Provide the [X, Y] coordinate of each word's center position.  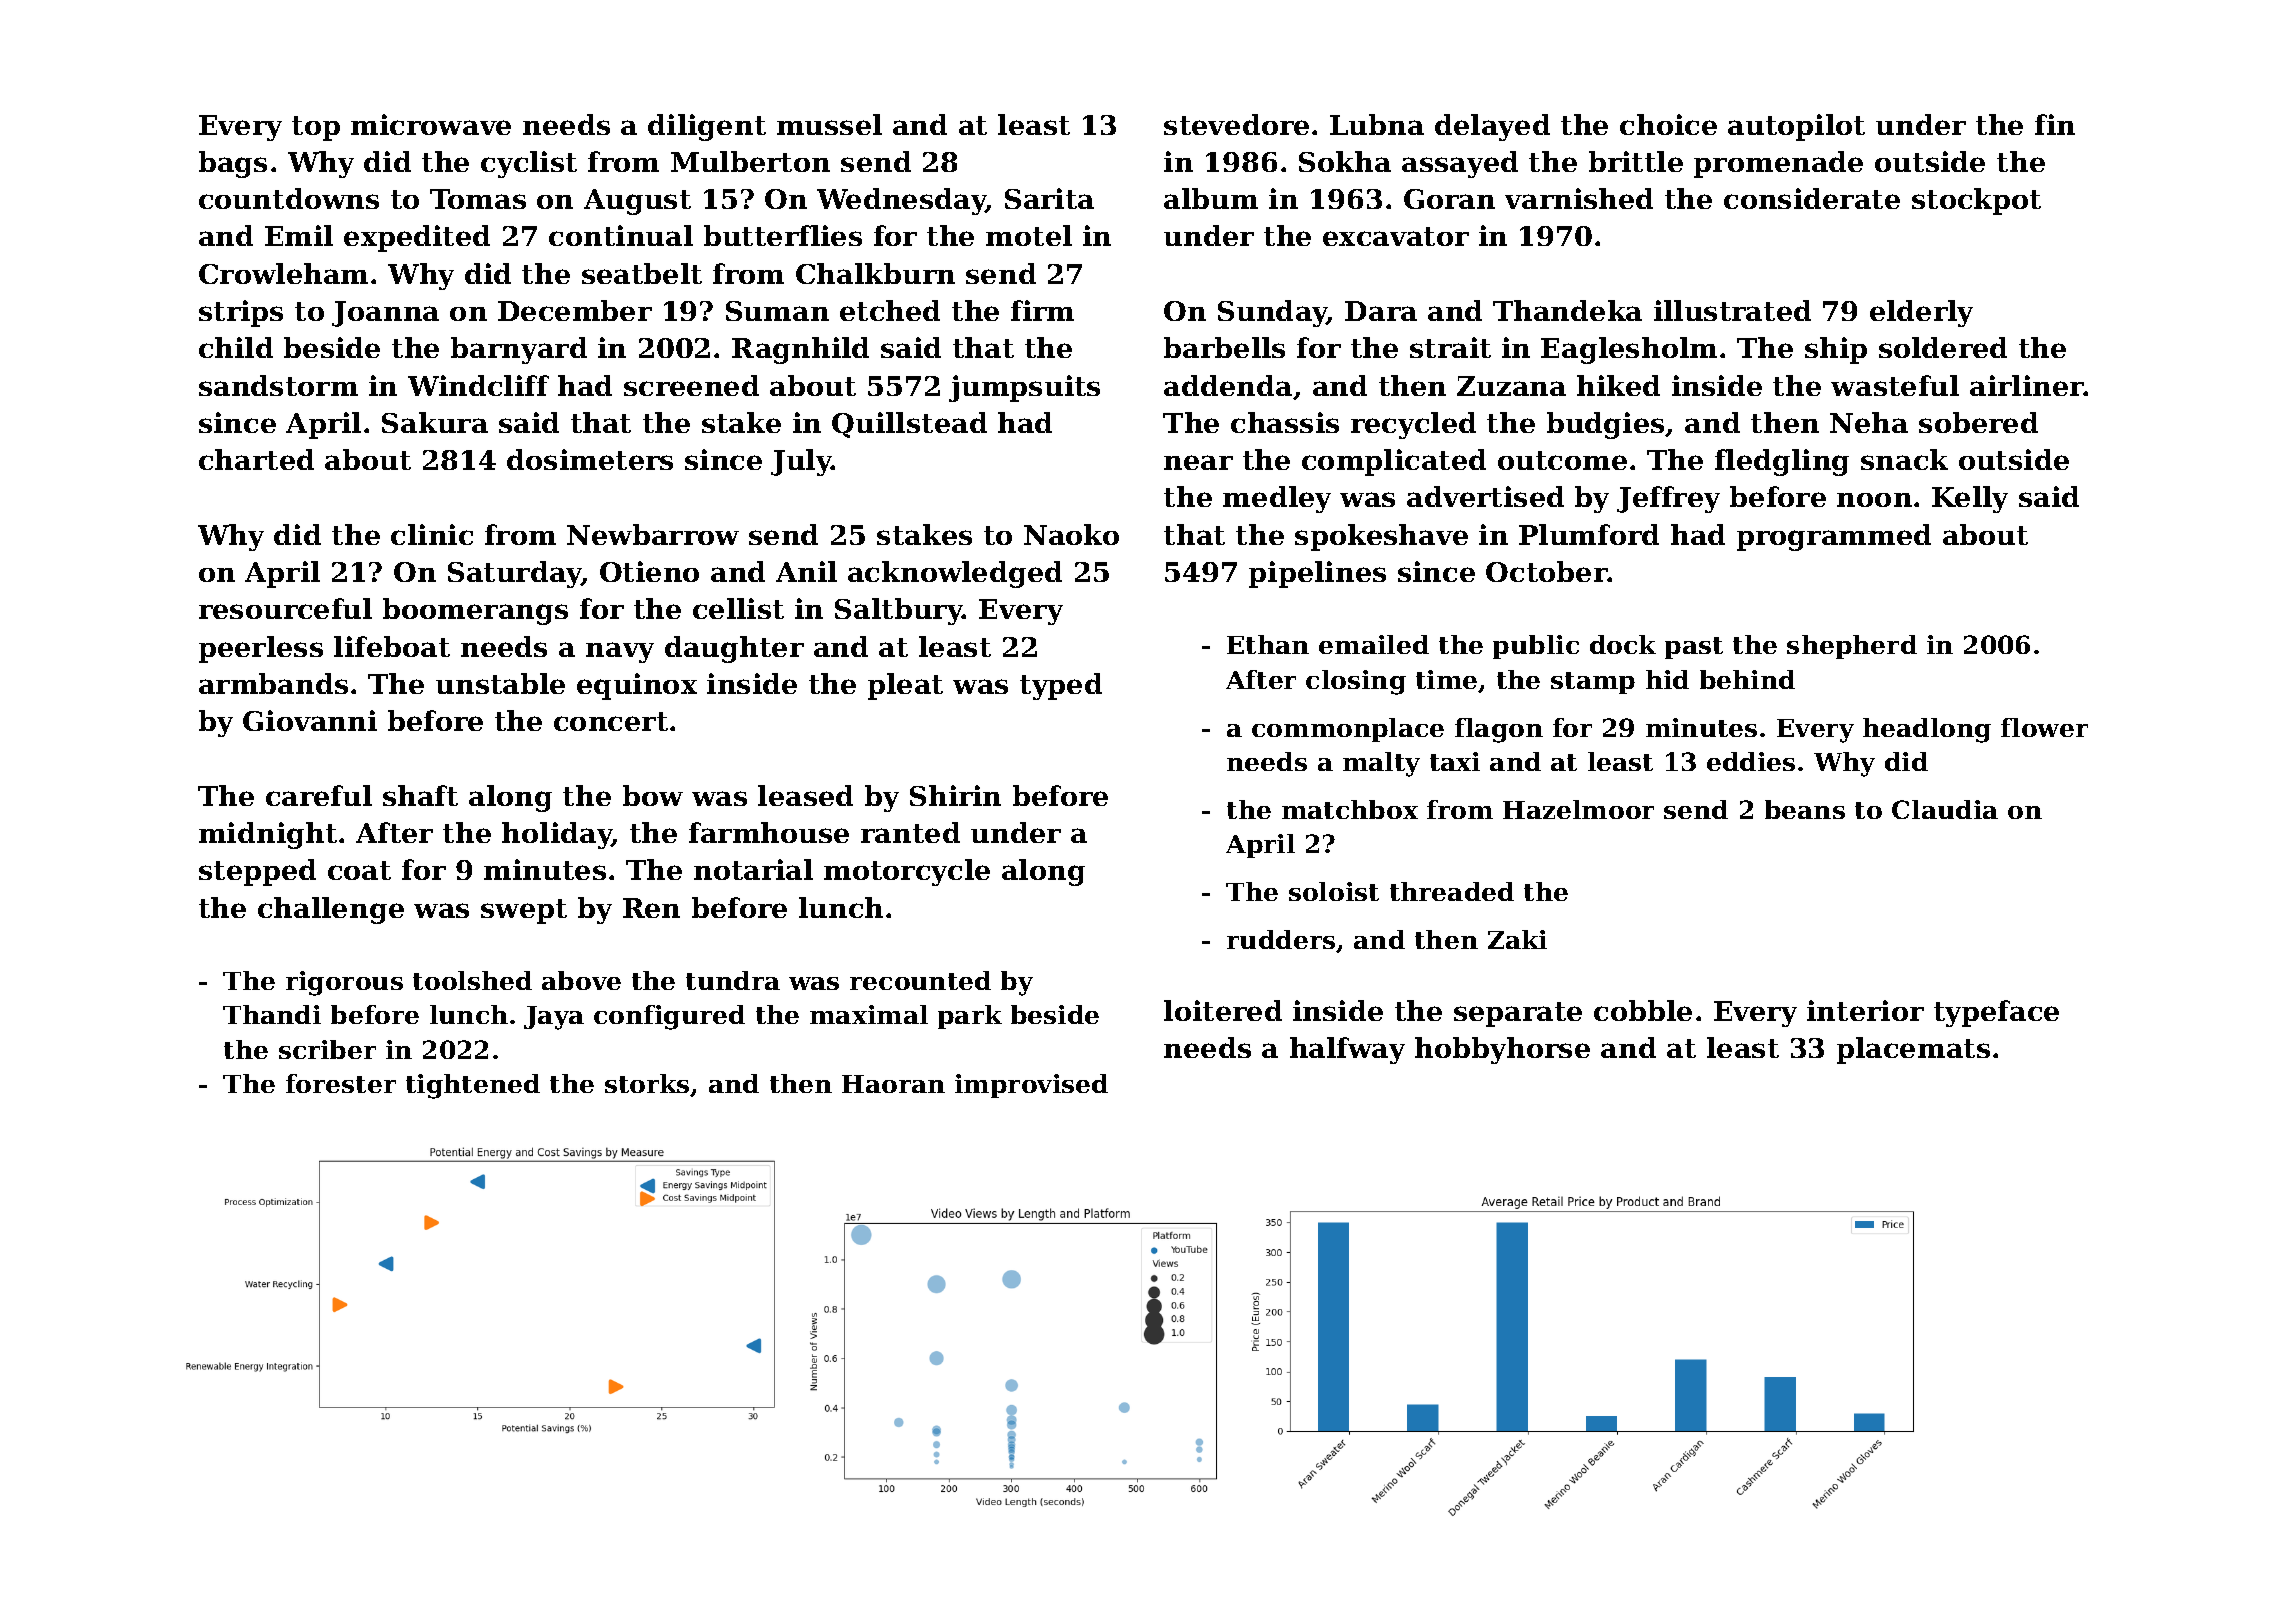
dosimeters [590, 459]
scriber [327, 1049]
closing [1356, 682]
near [1198, 462]
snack [1904, 459]
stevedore [1236, 124]
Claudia [1945, 809]
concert [611, 721]
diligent [707, 127]
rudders [1281, 939]
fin [2055, 124]
